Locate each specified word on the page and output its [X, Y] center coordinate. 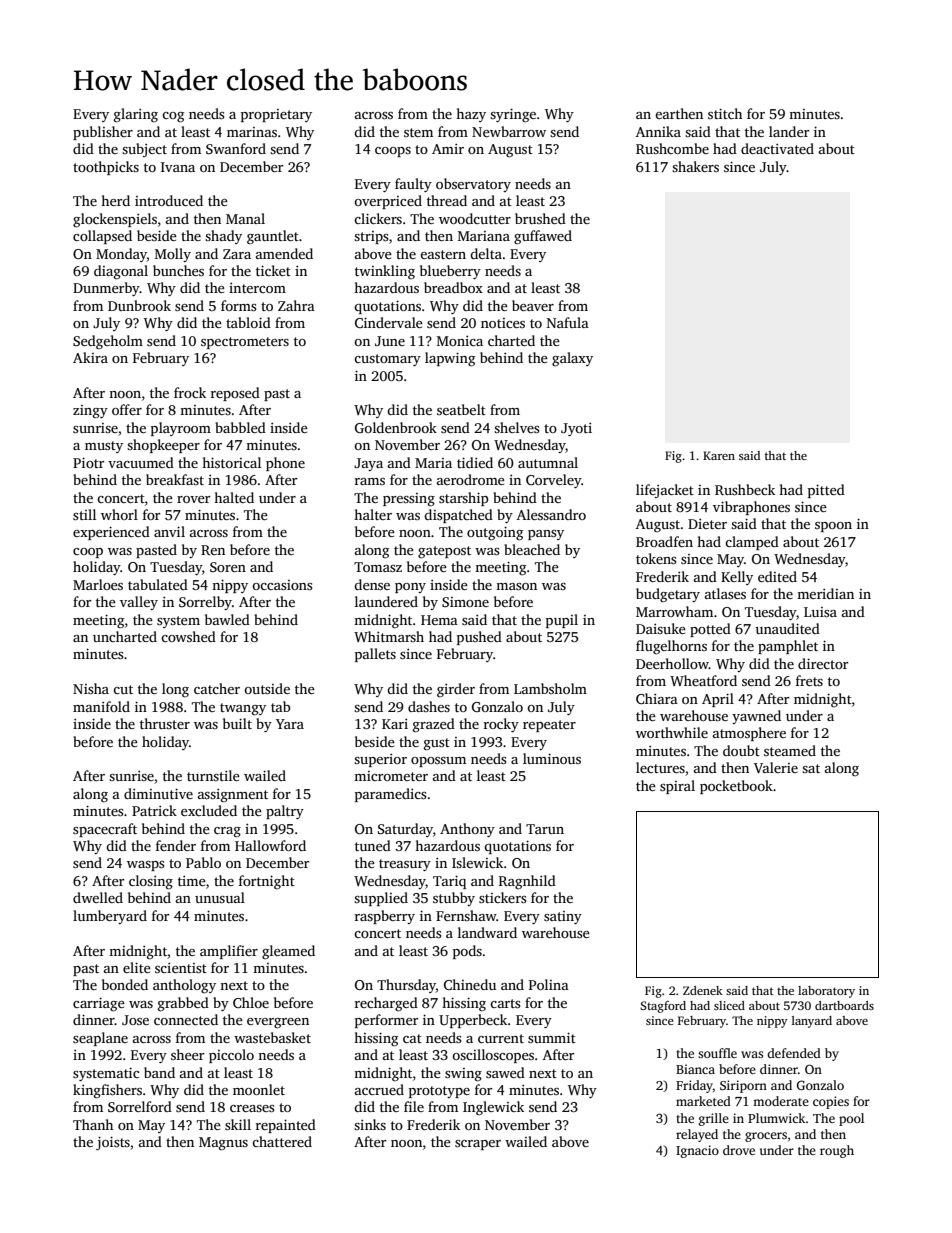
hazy [471, 115]
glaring [136, 115]
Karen [719, 455]
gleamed [288, 952]
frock [190, 392]
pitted [826, 491]
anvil [169, 531]
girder [456, 690]
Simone [465, 602]
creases [252, 1108]
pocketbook [736, 787]
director [823, 663]
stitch [725, 113]
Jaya [368, 464]
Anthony [467, 830]
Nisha [91, 688]
